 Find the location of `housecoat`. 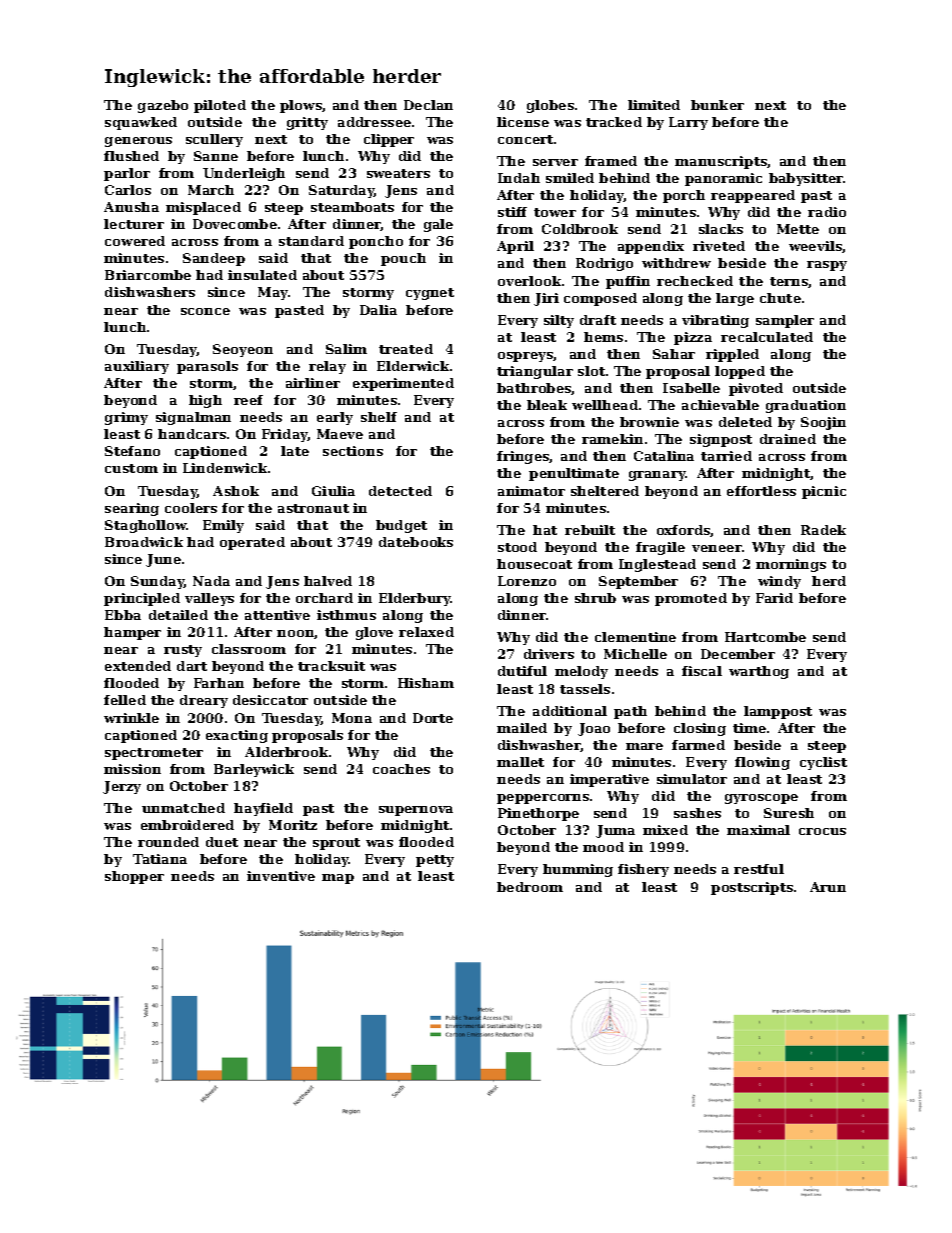

housecoat is located at coordinates (534, 564).
